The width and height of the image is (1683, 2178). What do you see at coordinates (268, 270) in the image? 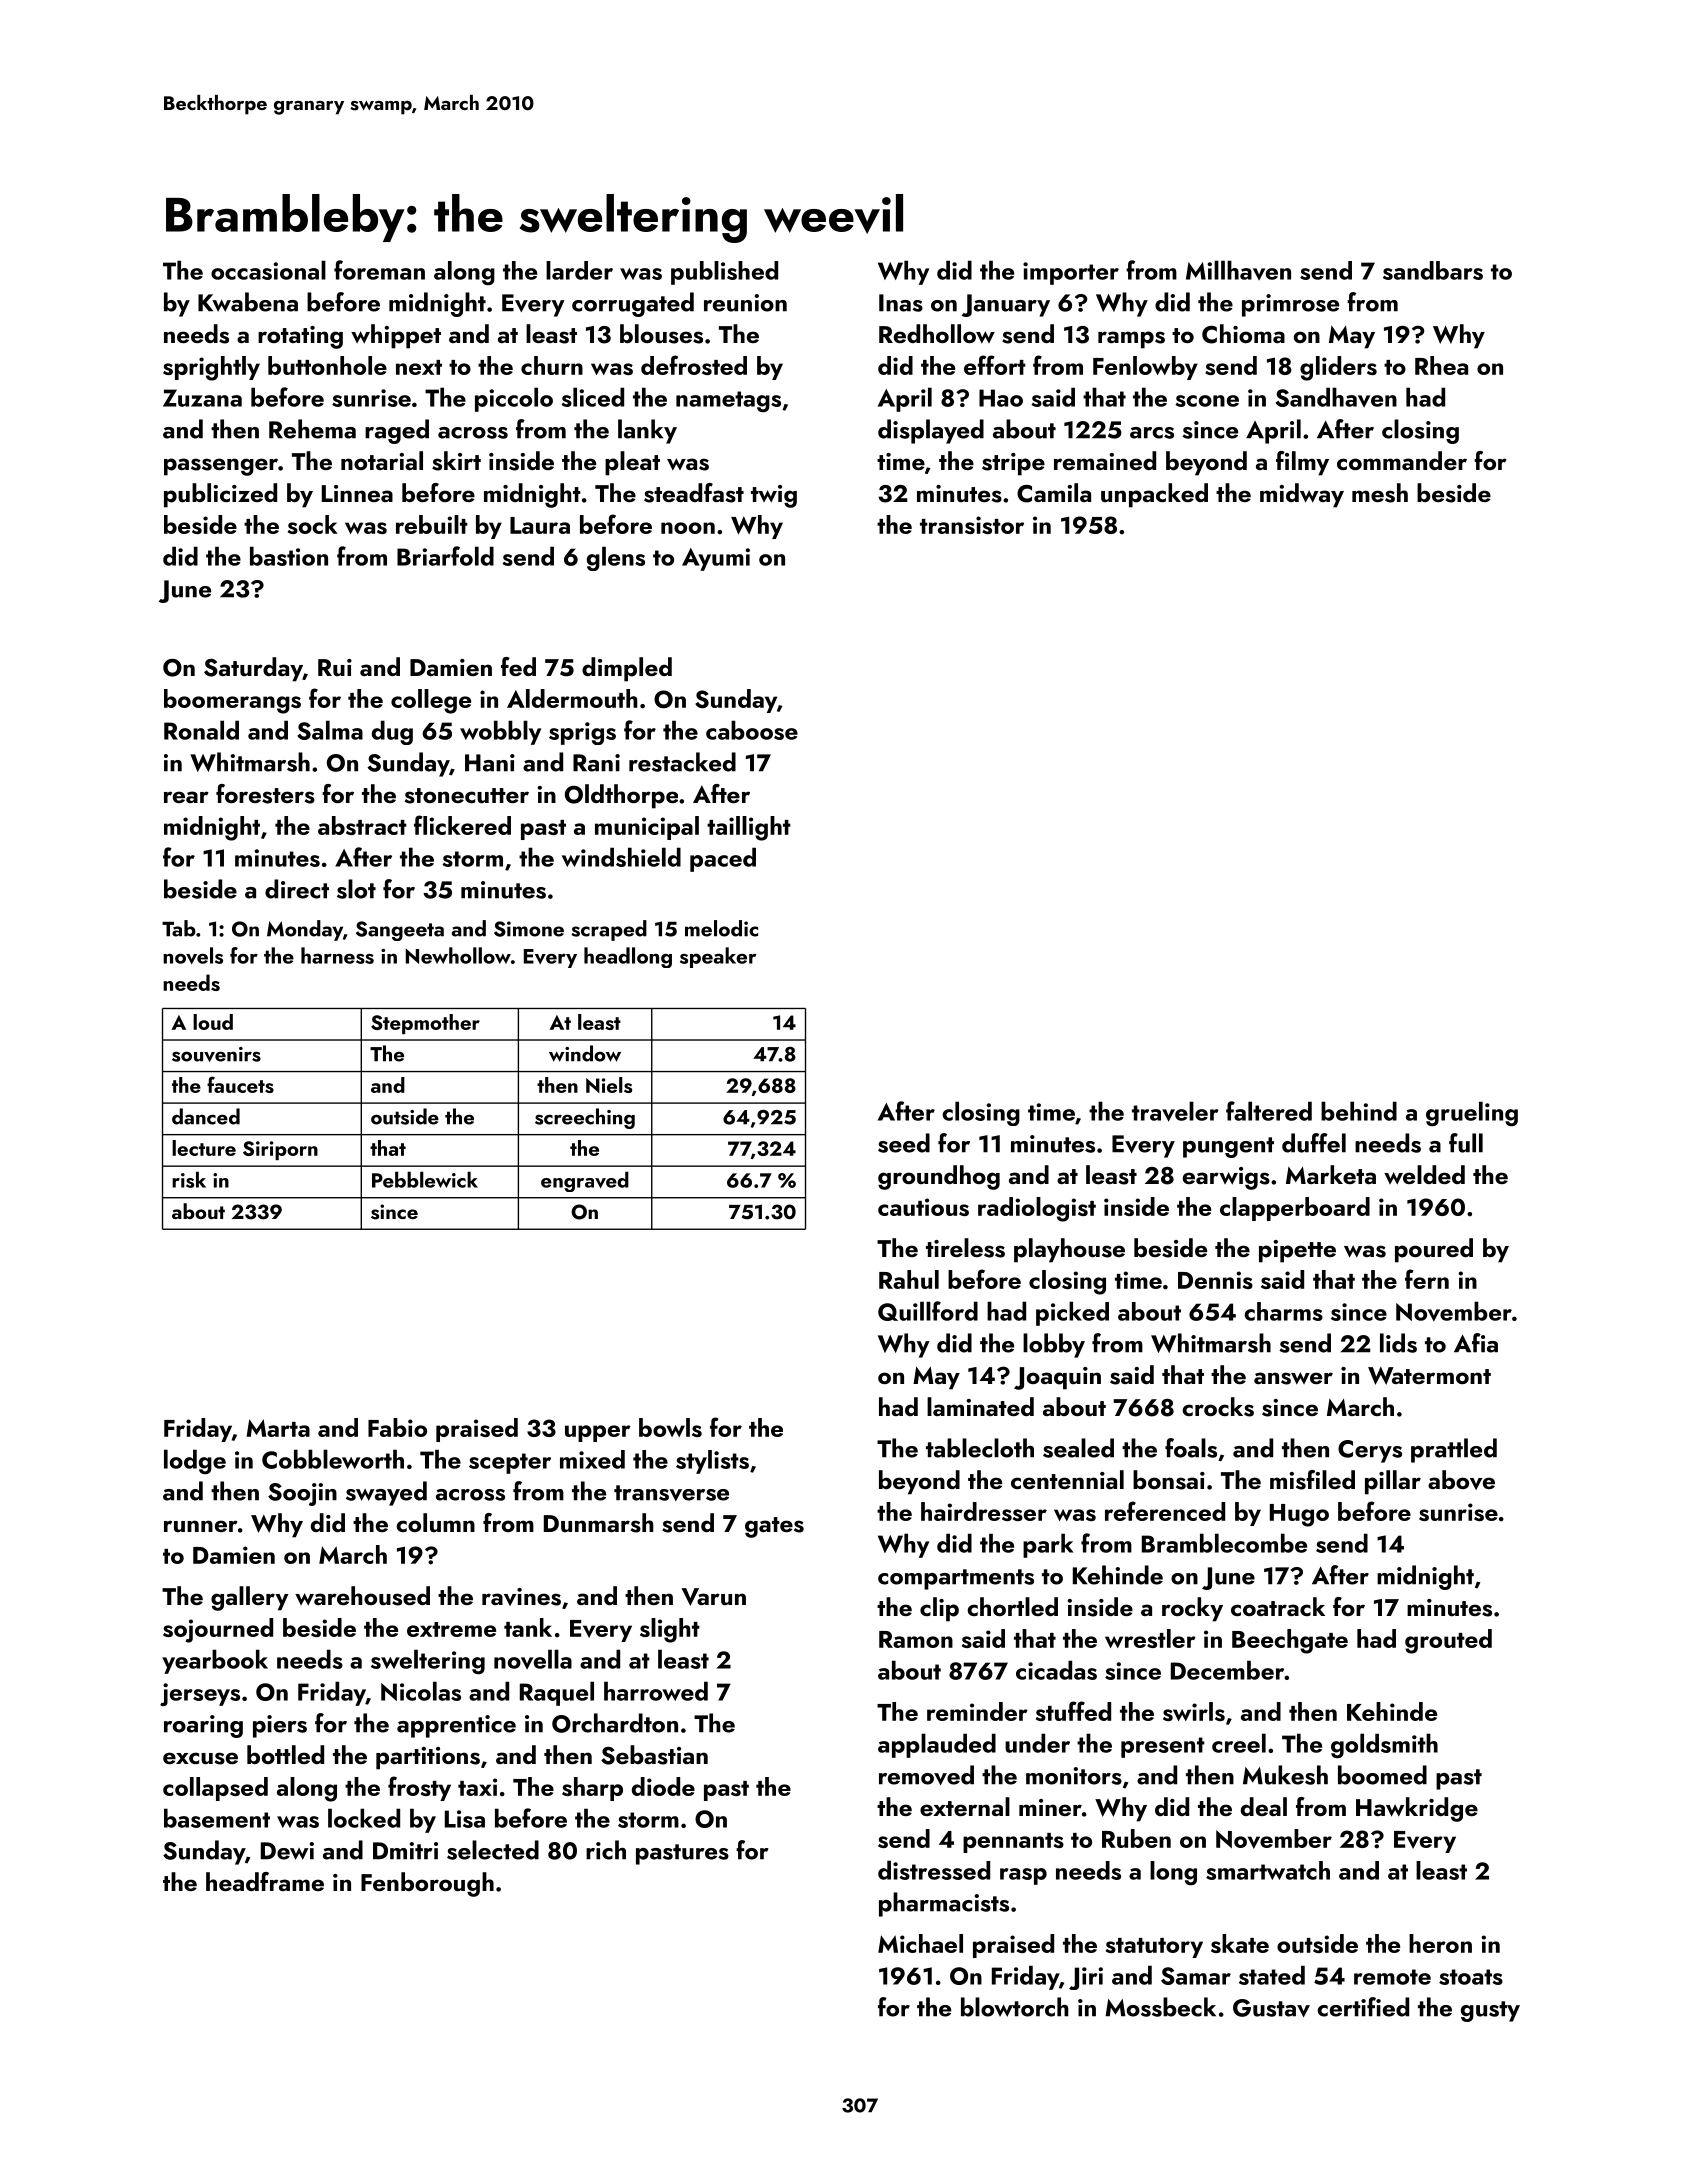
I see `occasional` at bounding box center [268, 270].
